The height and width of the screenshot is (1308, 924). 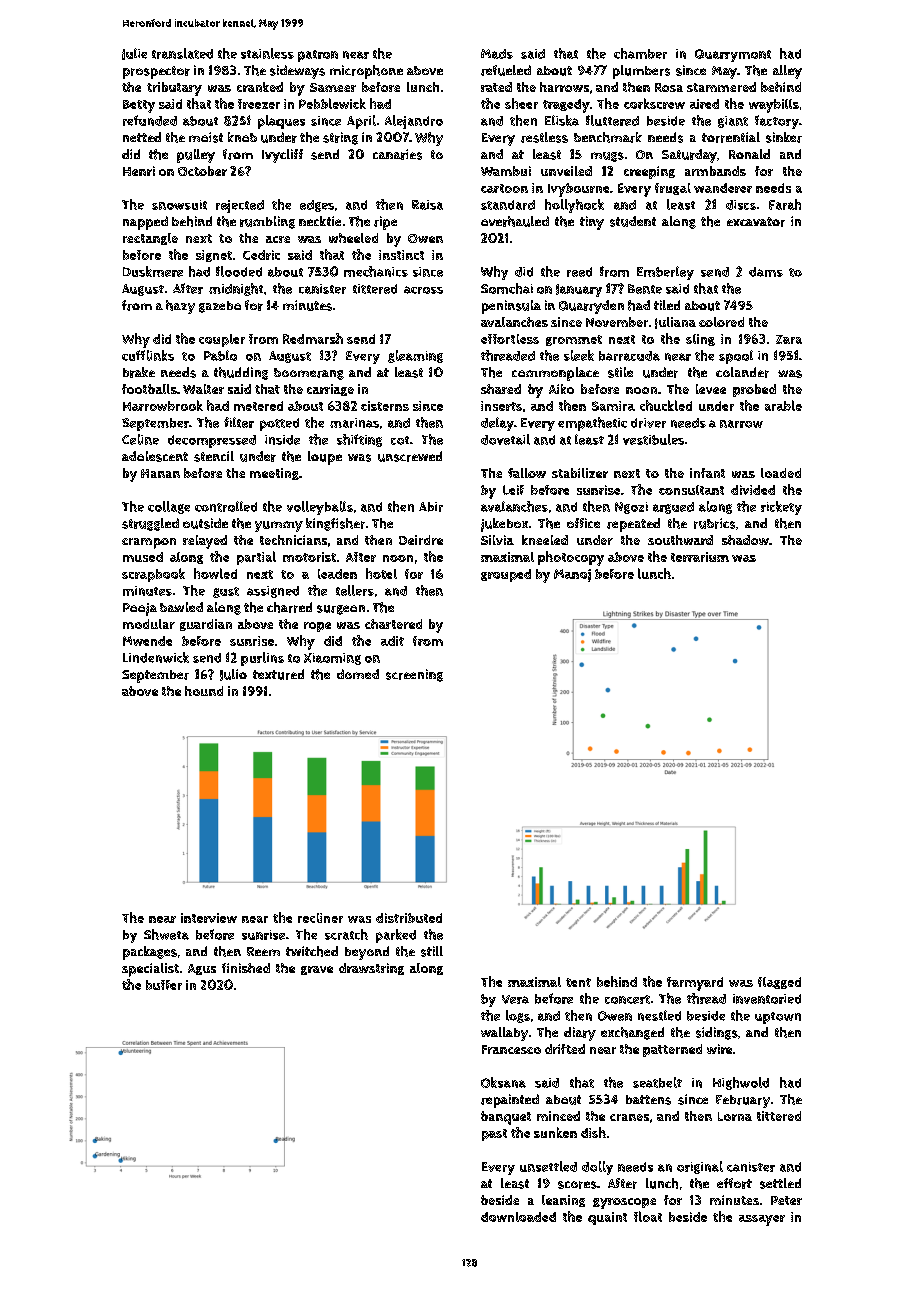 I want to click on Lindenwick, so click(x=156, y=657).
